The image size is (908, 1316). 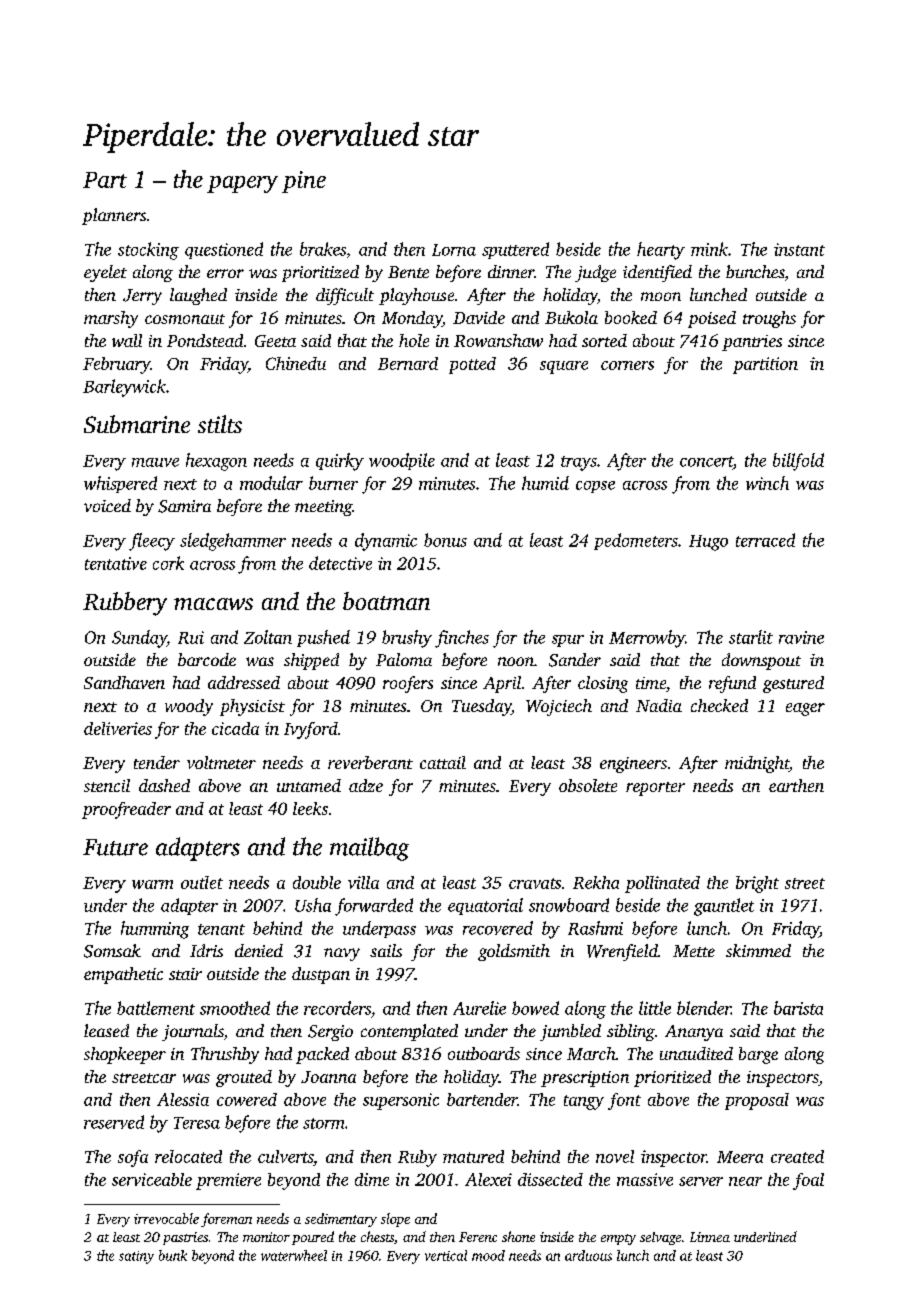 I want to click on papery, so click(x=242, y=184).
